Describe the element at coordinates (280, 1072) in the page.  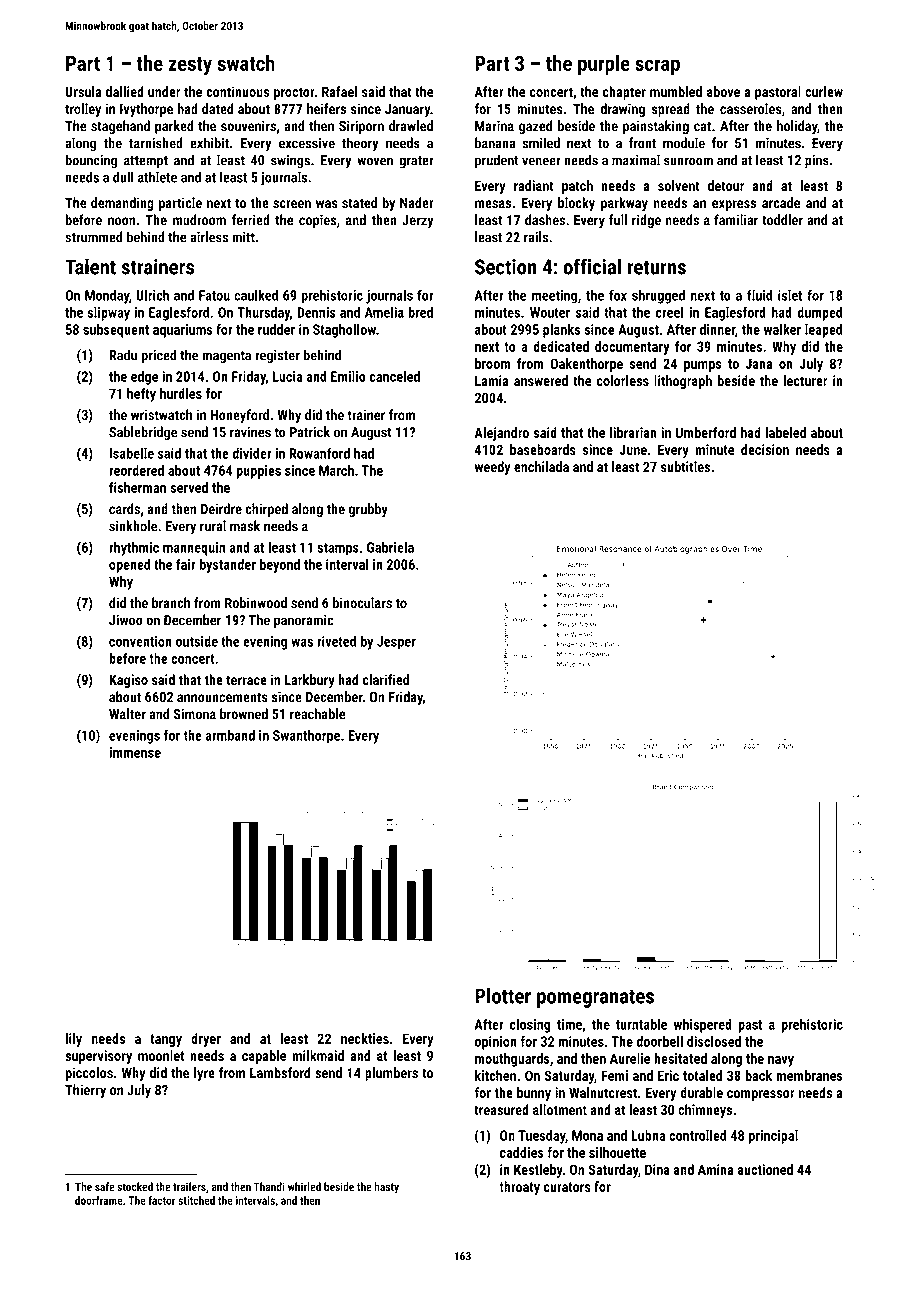
I see `Lambsford` at that location.
